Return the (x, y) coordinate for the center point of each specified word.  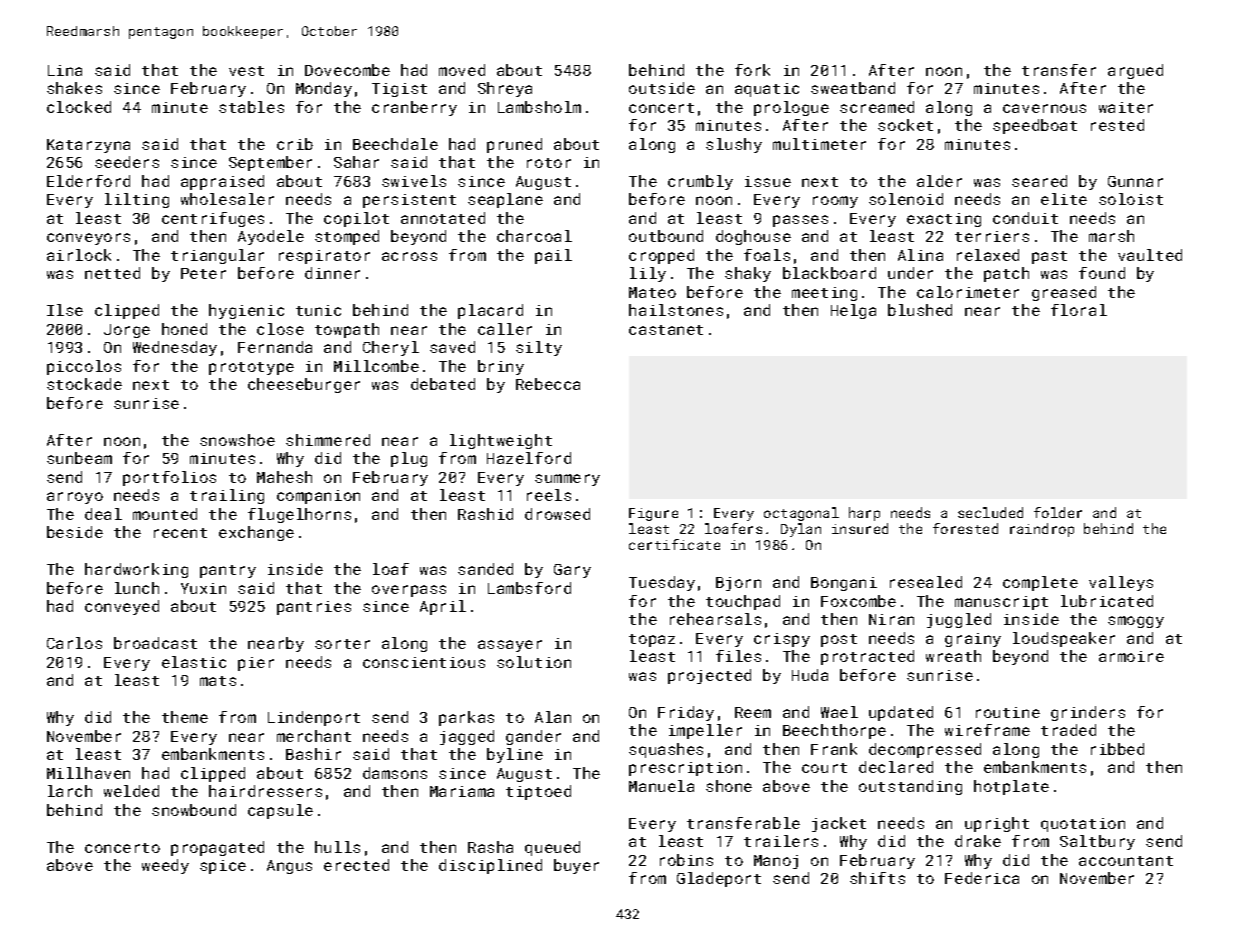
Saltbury (1097, 842)
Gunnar (1135, 181)
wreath (953, 656)
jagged (467, 737)
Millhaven (88, 773)
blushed (920, 310)
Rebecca (548, 384)
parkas (466, 718)
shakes (74, 88)
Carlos (74, 643)
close (280, 329)
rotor (549, 163)
